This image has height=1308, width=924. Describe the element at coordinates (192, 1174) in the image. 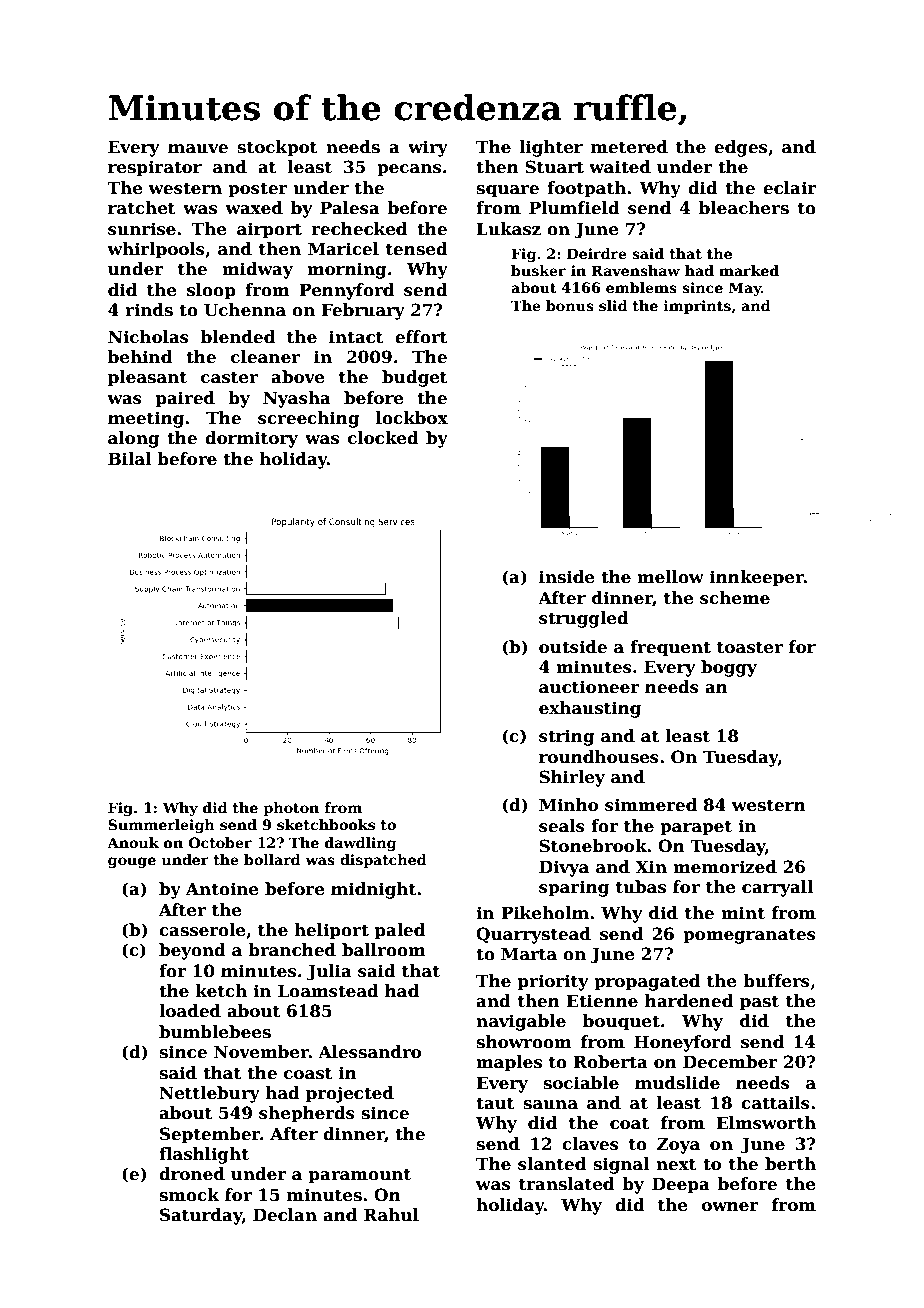

I see `droned` at that location.
